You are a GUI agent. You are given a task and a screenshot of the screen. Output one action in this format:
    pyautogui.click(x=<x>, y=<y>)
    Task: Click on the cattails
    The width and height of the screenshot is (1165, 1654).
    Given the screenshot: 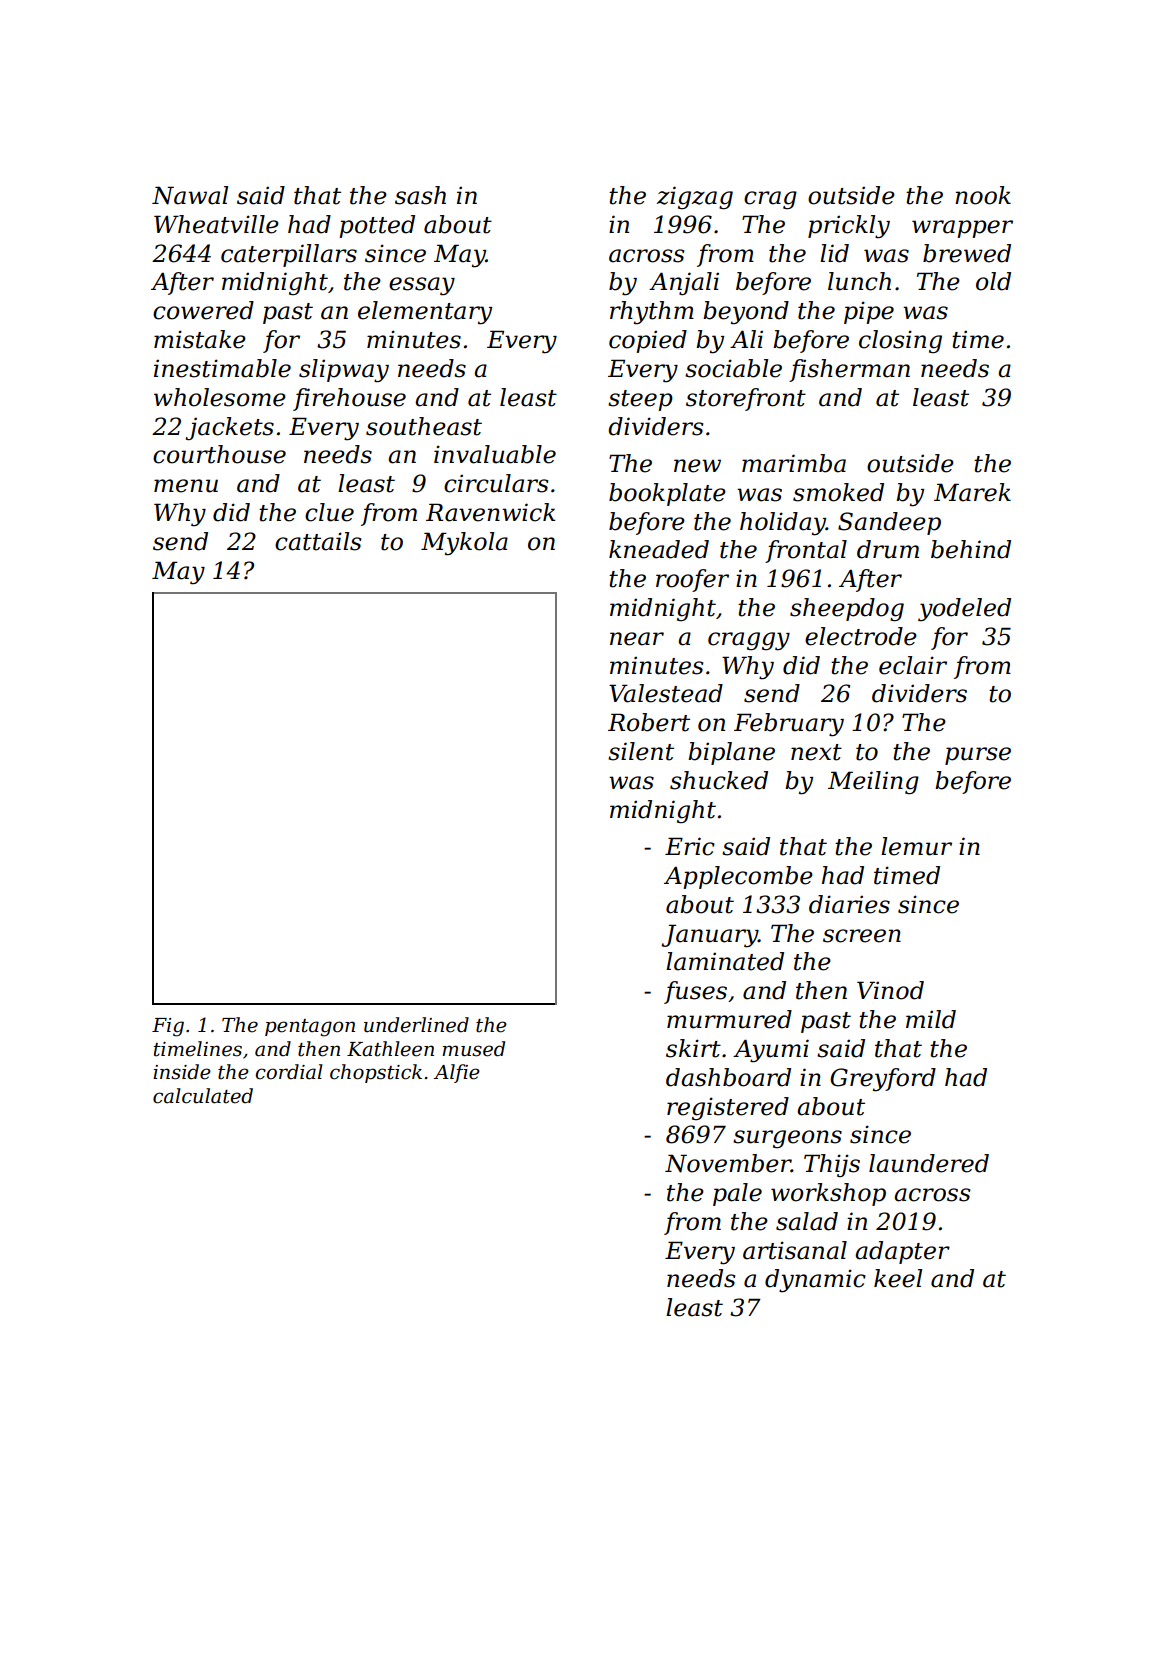 What is the action you would take?
    pyautogui.click(x=318, y=541)
